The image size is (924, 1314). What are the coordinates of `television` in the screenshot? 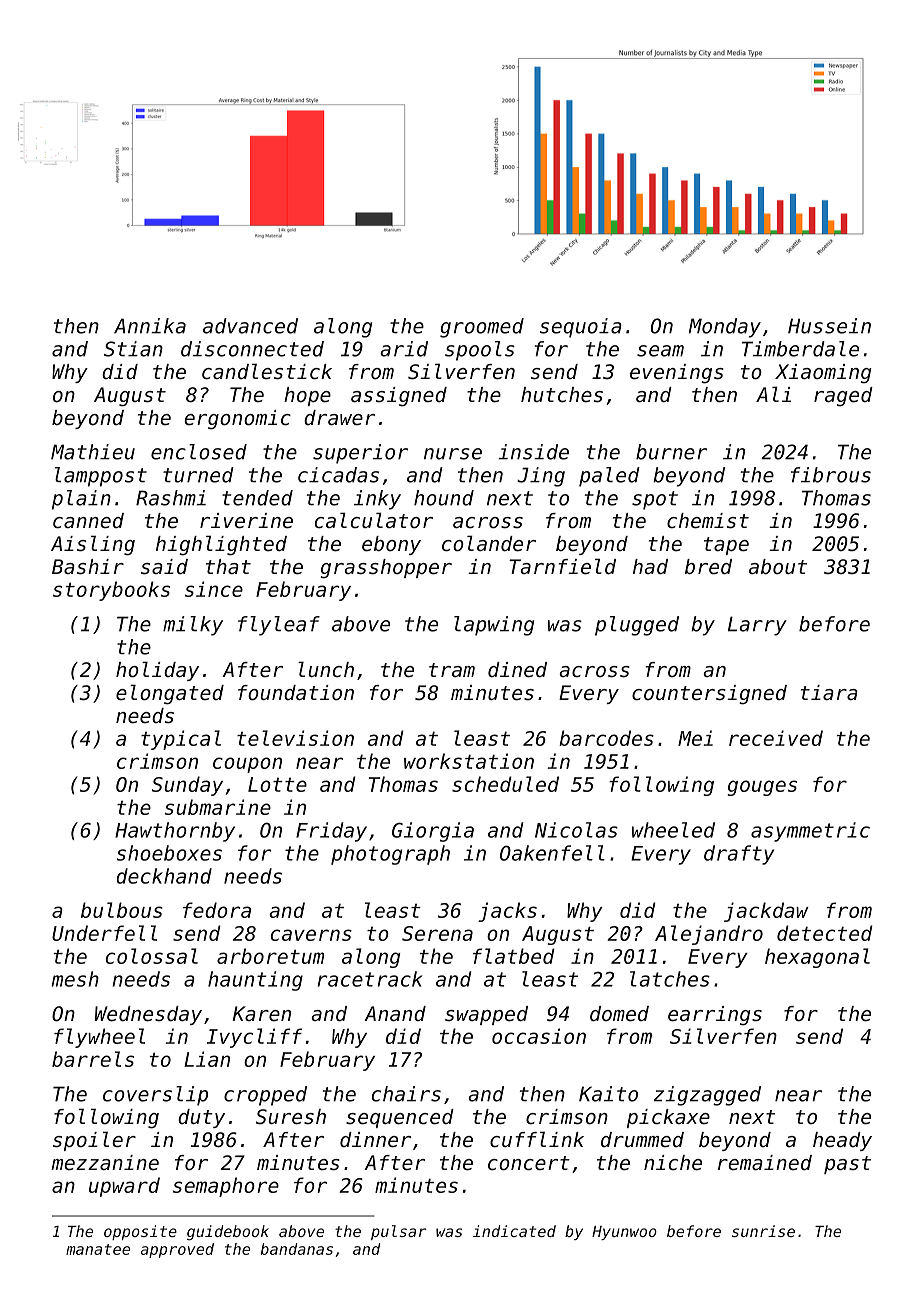 It's located at (295, 738).
